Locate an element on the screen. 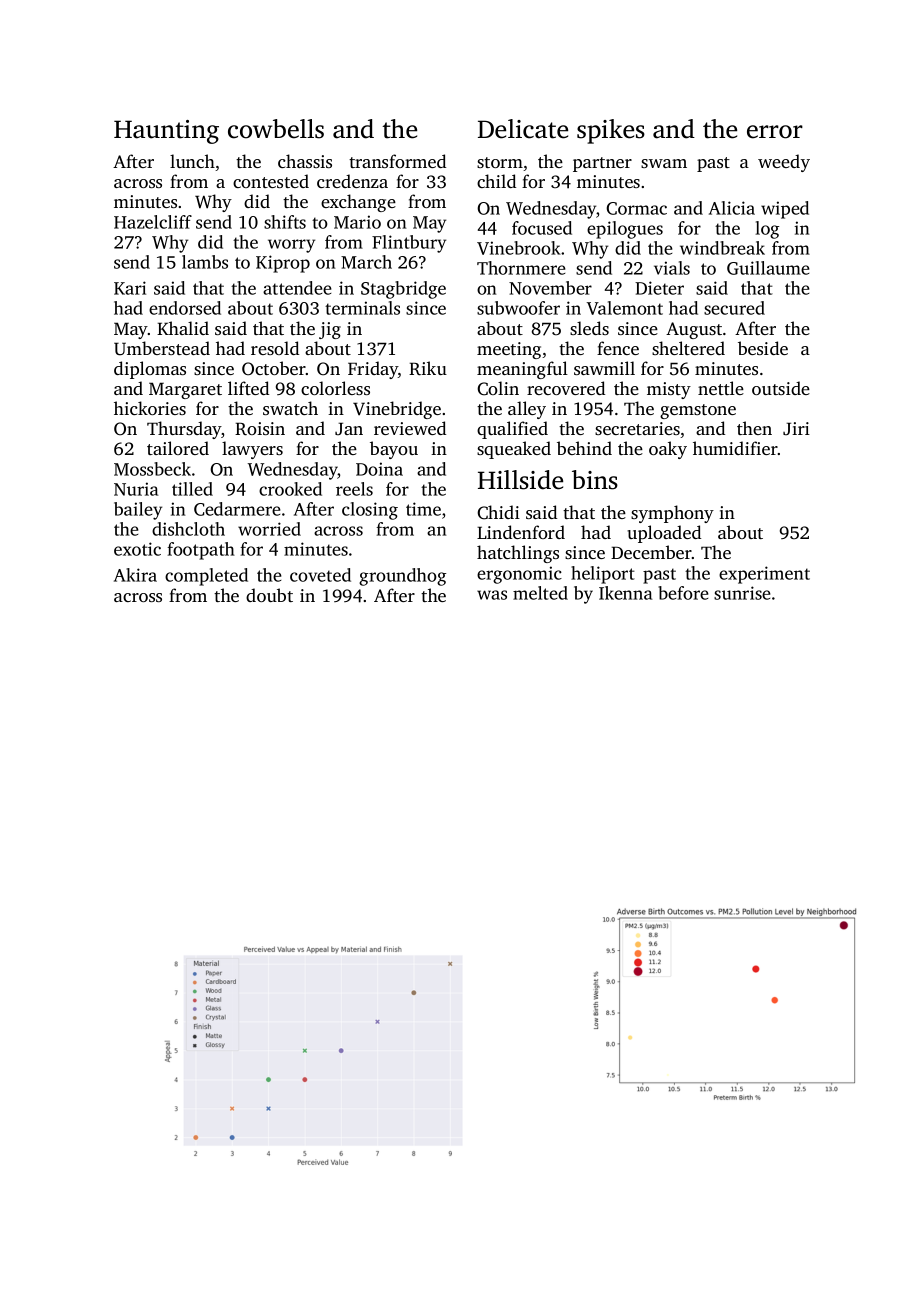 This screenshot has width=924, height=1308. spikes is located at coordinates (611, 131).
